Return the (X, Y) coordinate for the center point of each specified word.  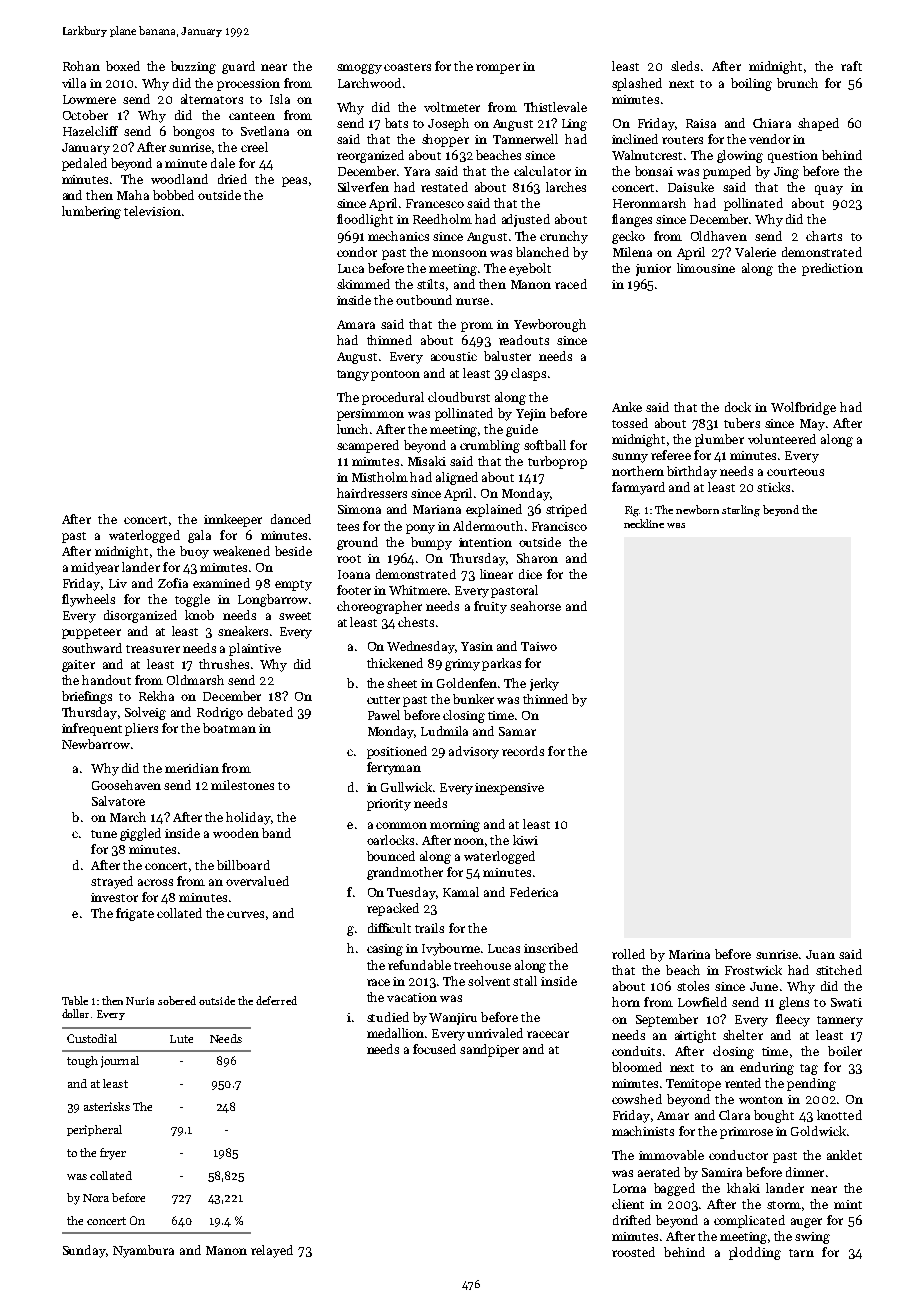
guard (238, 67)
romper (498, 69)
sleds (685, 66)
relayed (272, 1251)
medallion (395, 1033)
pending (811, 1084)
